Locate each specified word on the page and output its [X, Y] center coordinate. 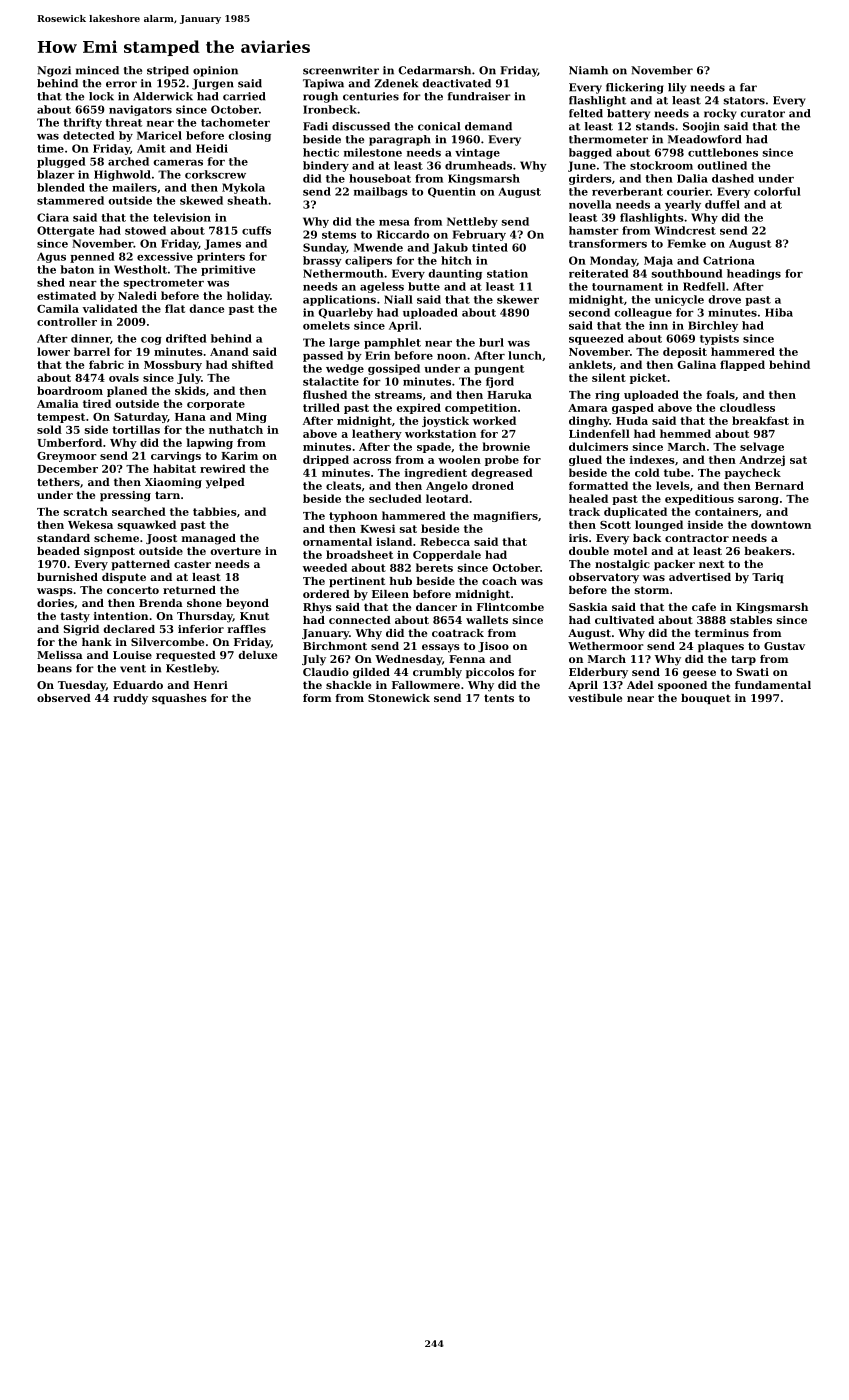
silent [609, 377]
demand [488, 126]
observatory [604, 578]
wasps [55, 592]
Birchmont [335, 646]
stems [339, 235]
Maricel [159, 135]
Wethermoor [606, 646]
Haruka [509, 394]
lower [53, 351]
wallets [487, 620]
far [748, 87]
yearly [683, 205]
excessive [165, 256]
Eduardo [138, 685]
